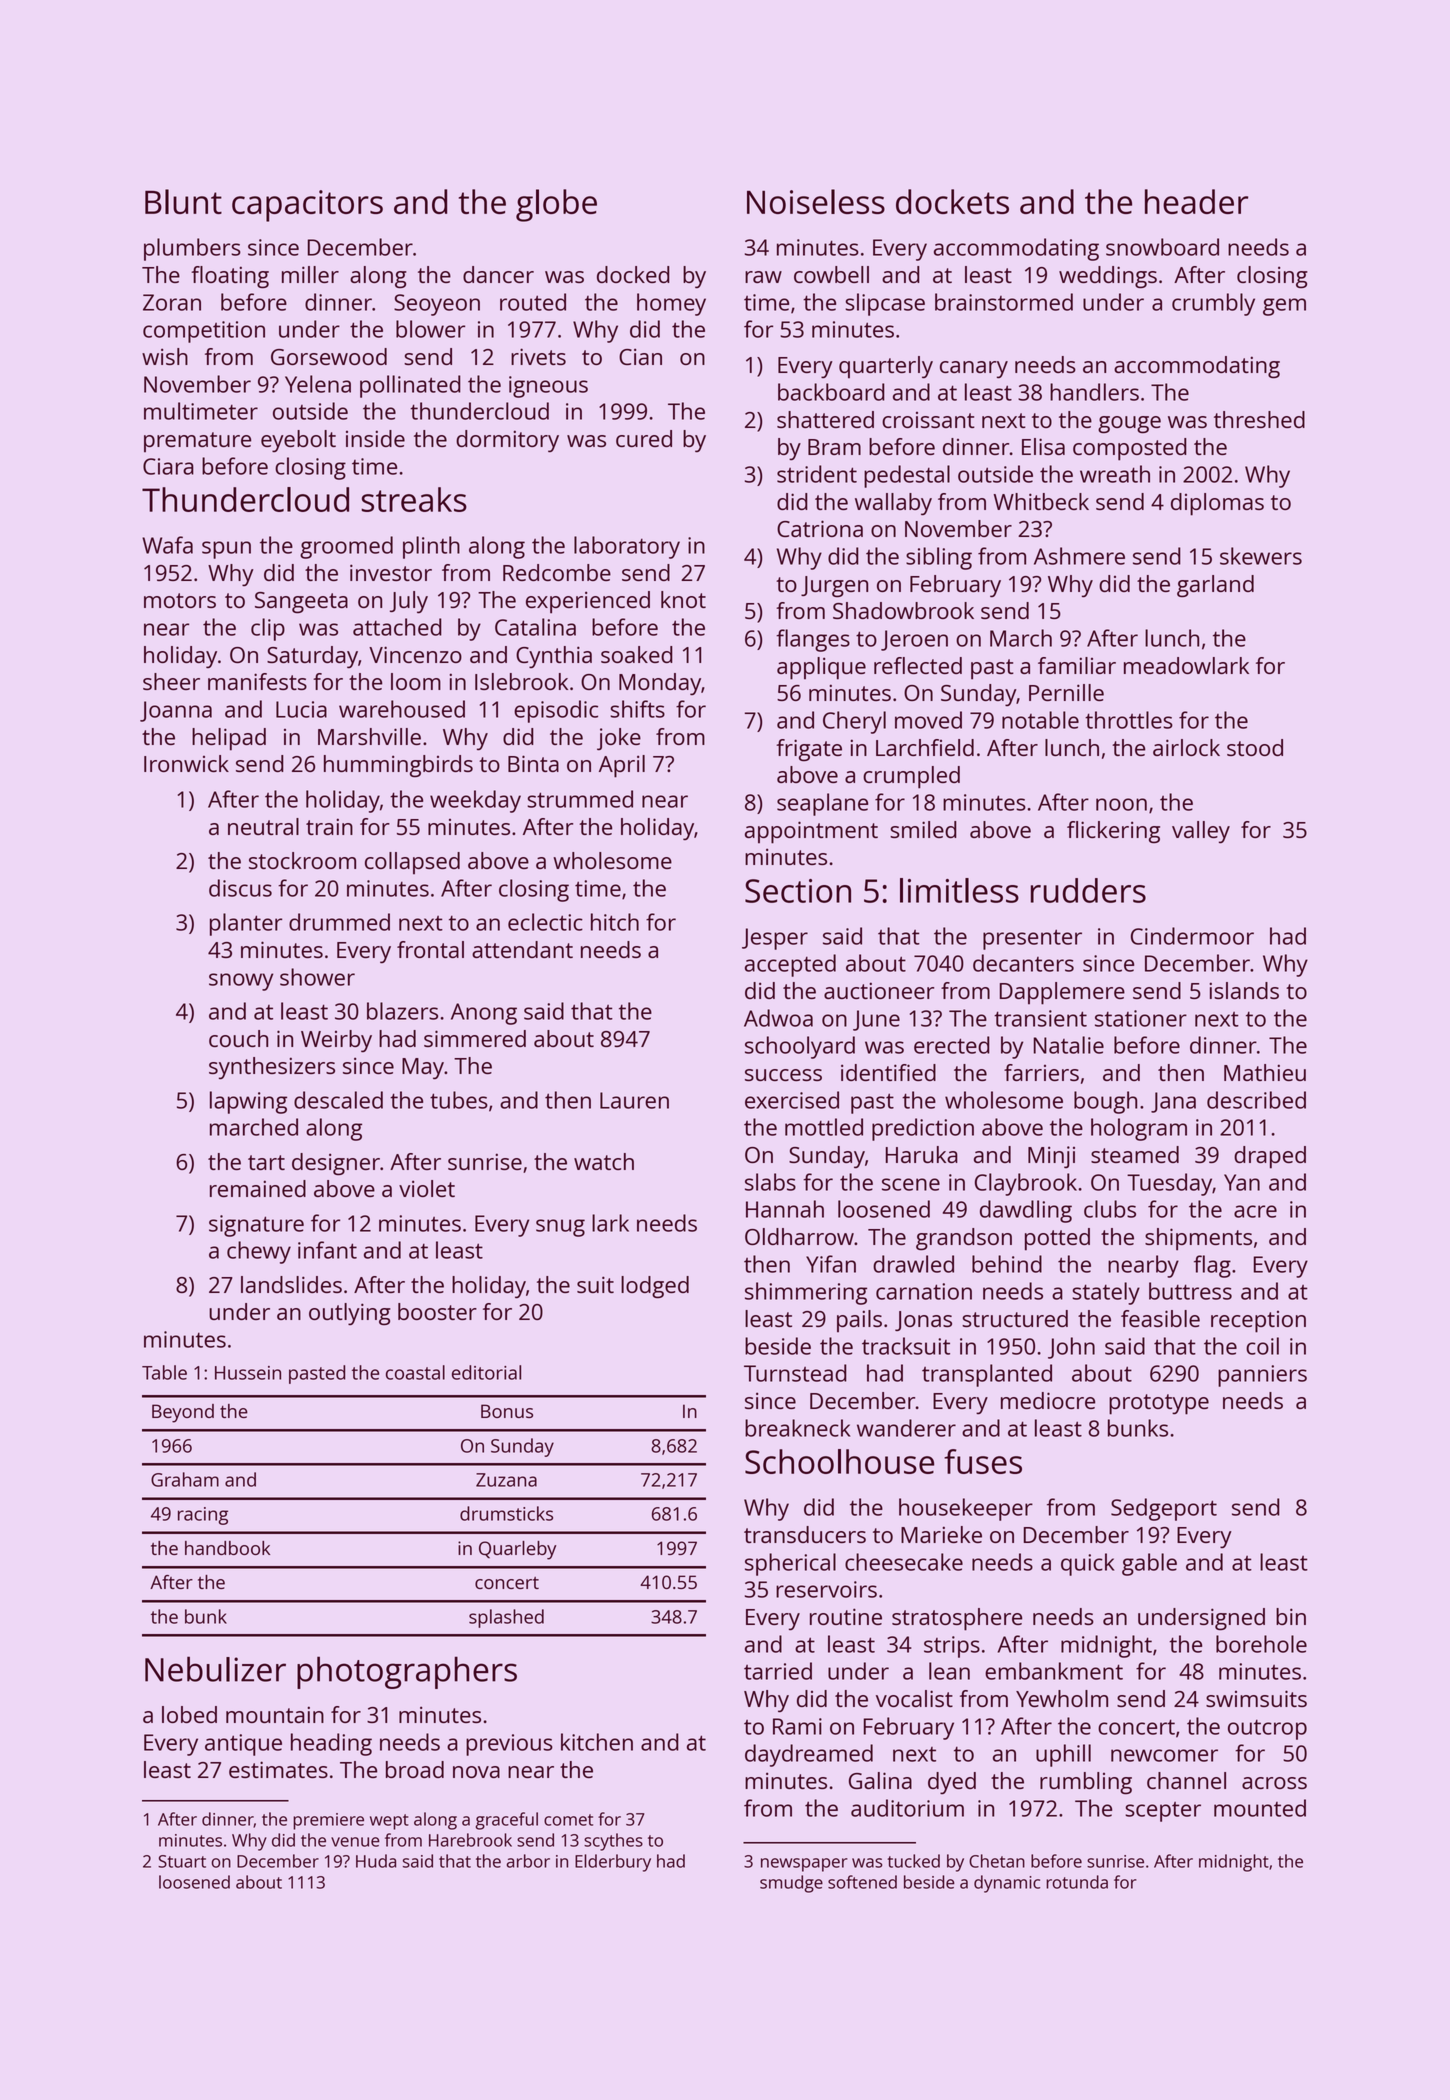 This image has height=2100, width=1450. What do you see at coordinates (430, 949) in the image?
I see `frontal` at bounding box center [430, 949].
